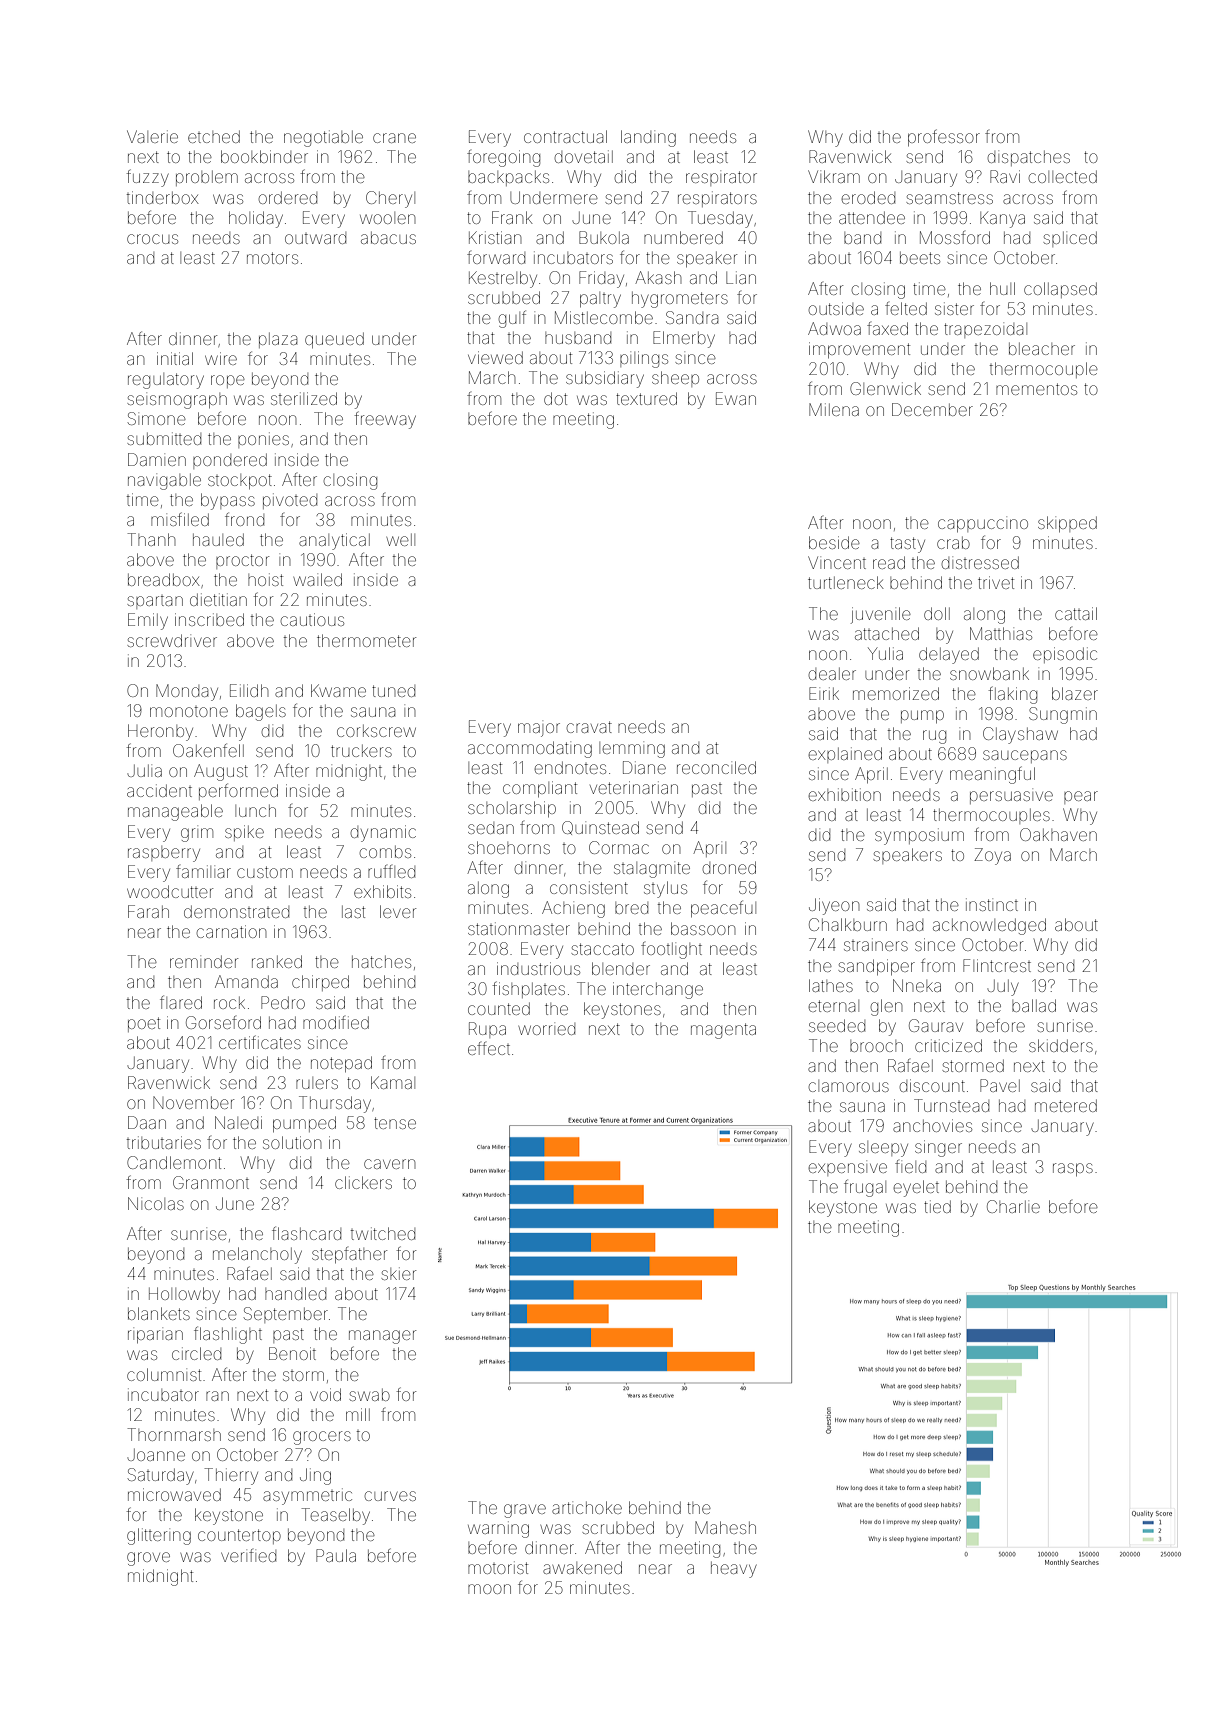 The height and width of the page is (1732, 1225). What do you see at coordinates (181, 1002) in the page?
I see `flared` at bounding box center [181, 1002].
